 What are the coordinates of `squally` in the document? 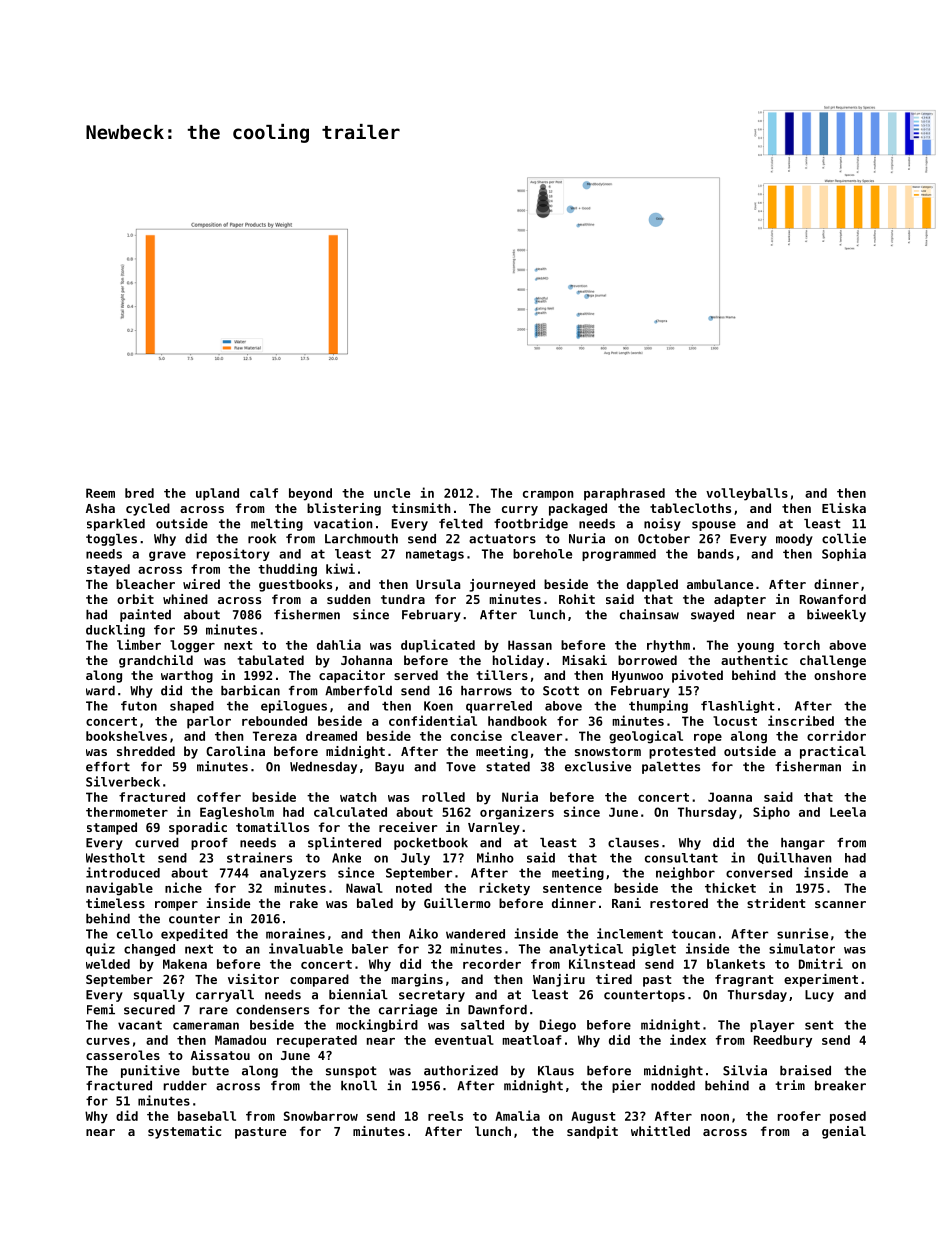 It's located at (159, 996).
